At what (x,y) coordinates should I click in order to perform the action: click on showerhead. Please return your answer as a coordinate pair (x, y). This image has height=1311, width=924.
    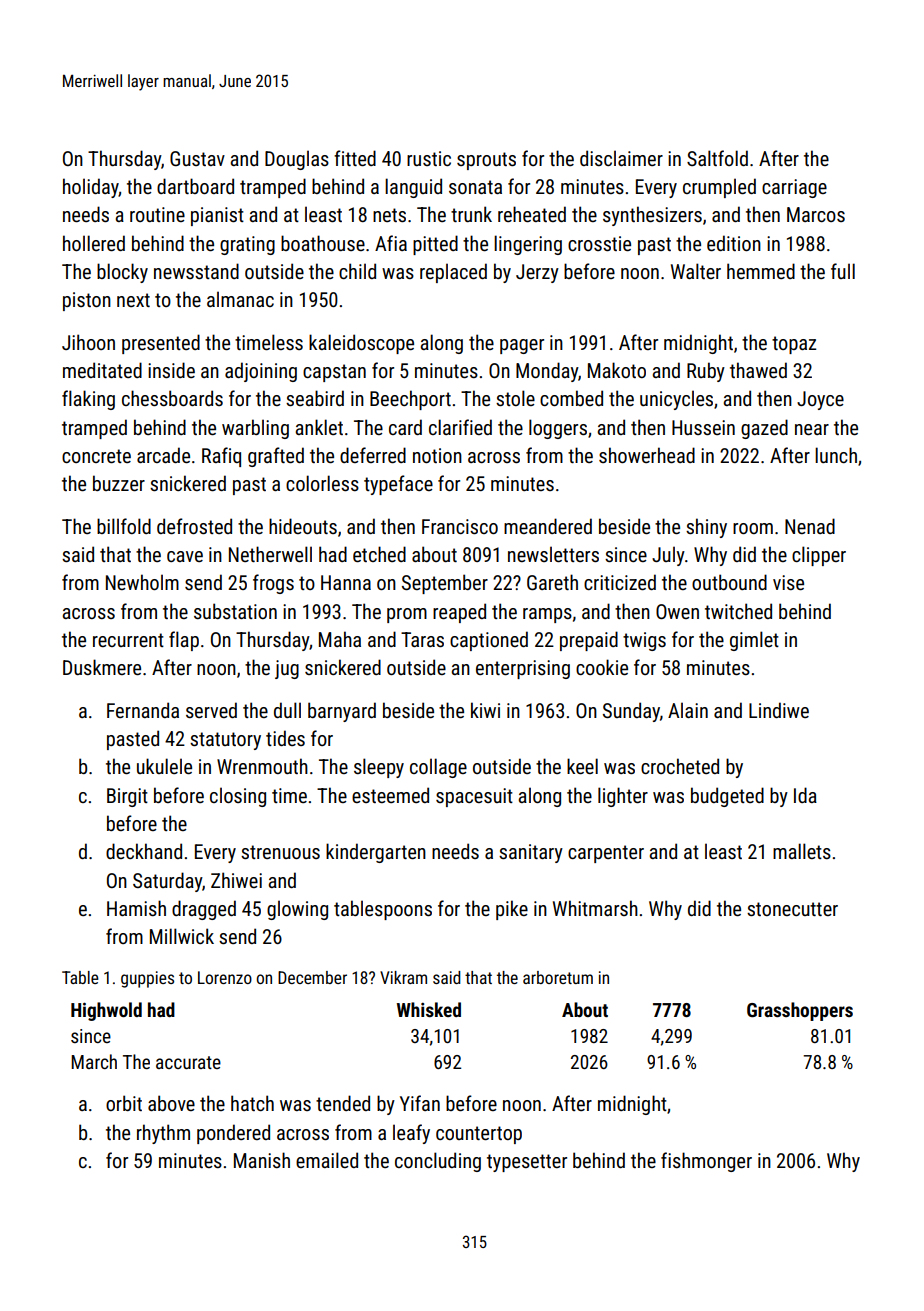
    Looking at the image, I should click on (647, 455).
